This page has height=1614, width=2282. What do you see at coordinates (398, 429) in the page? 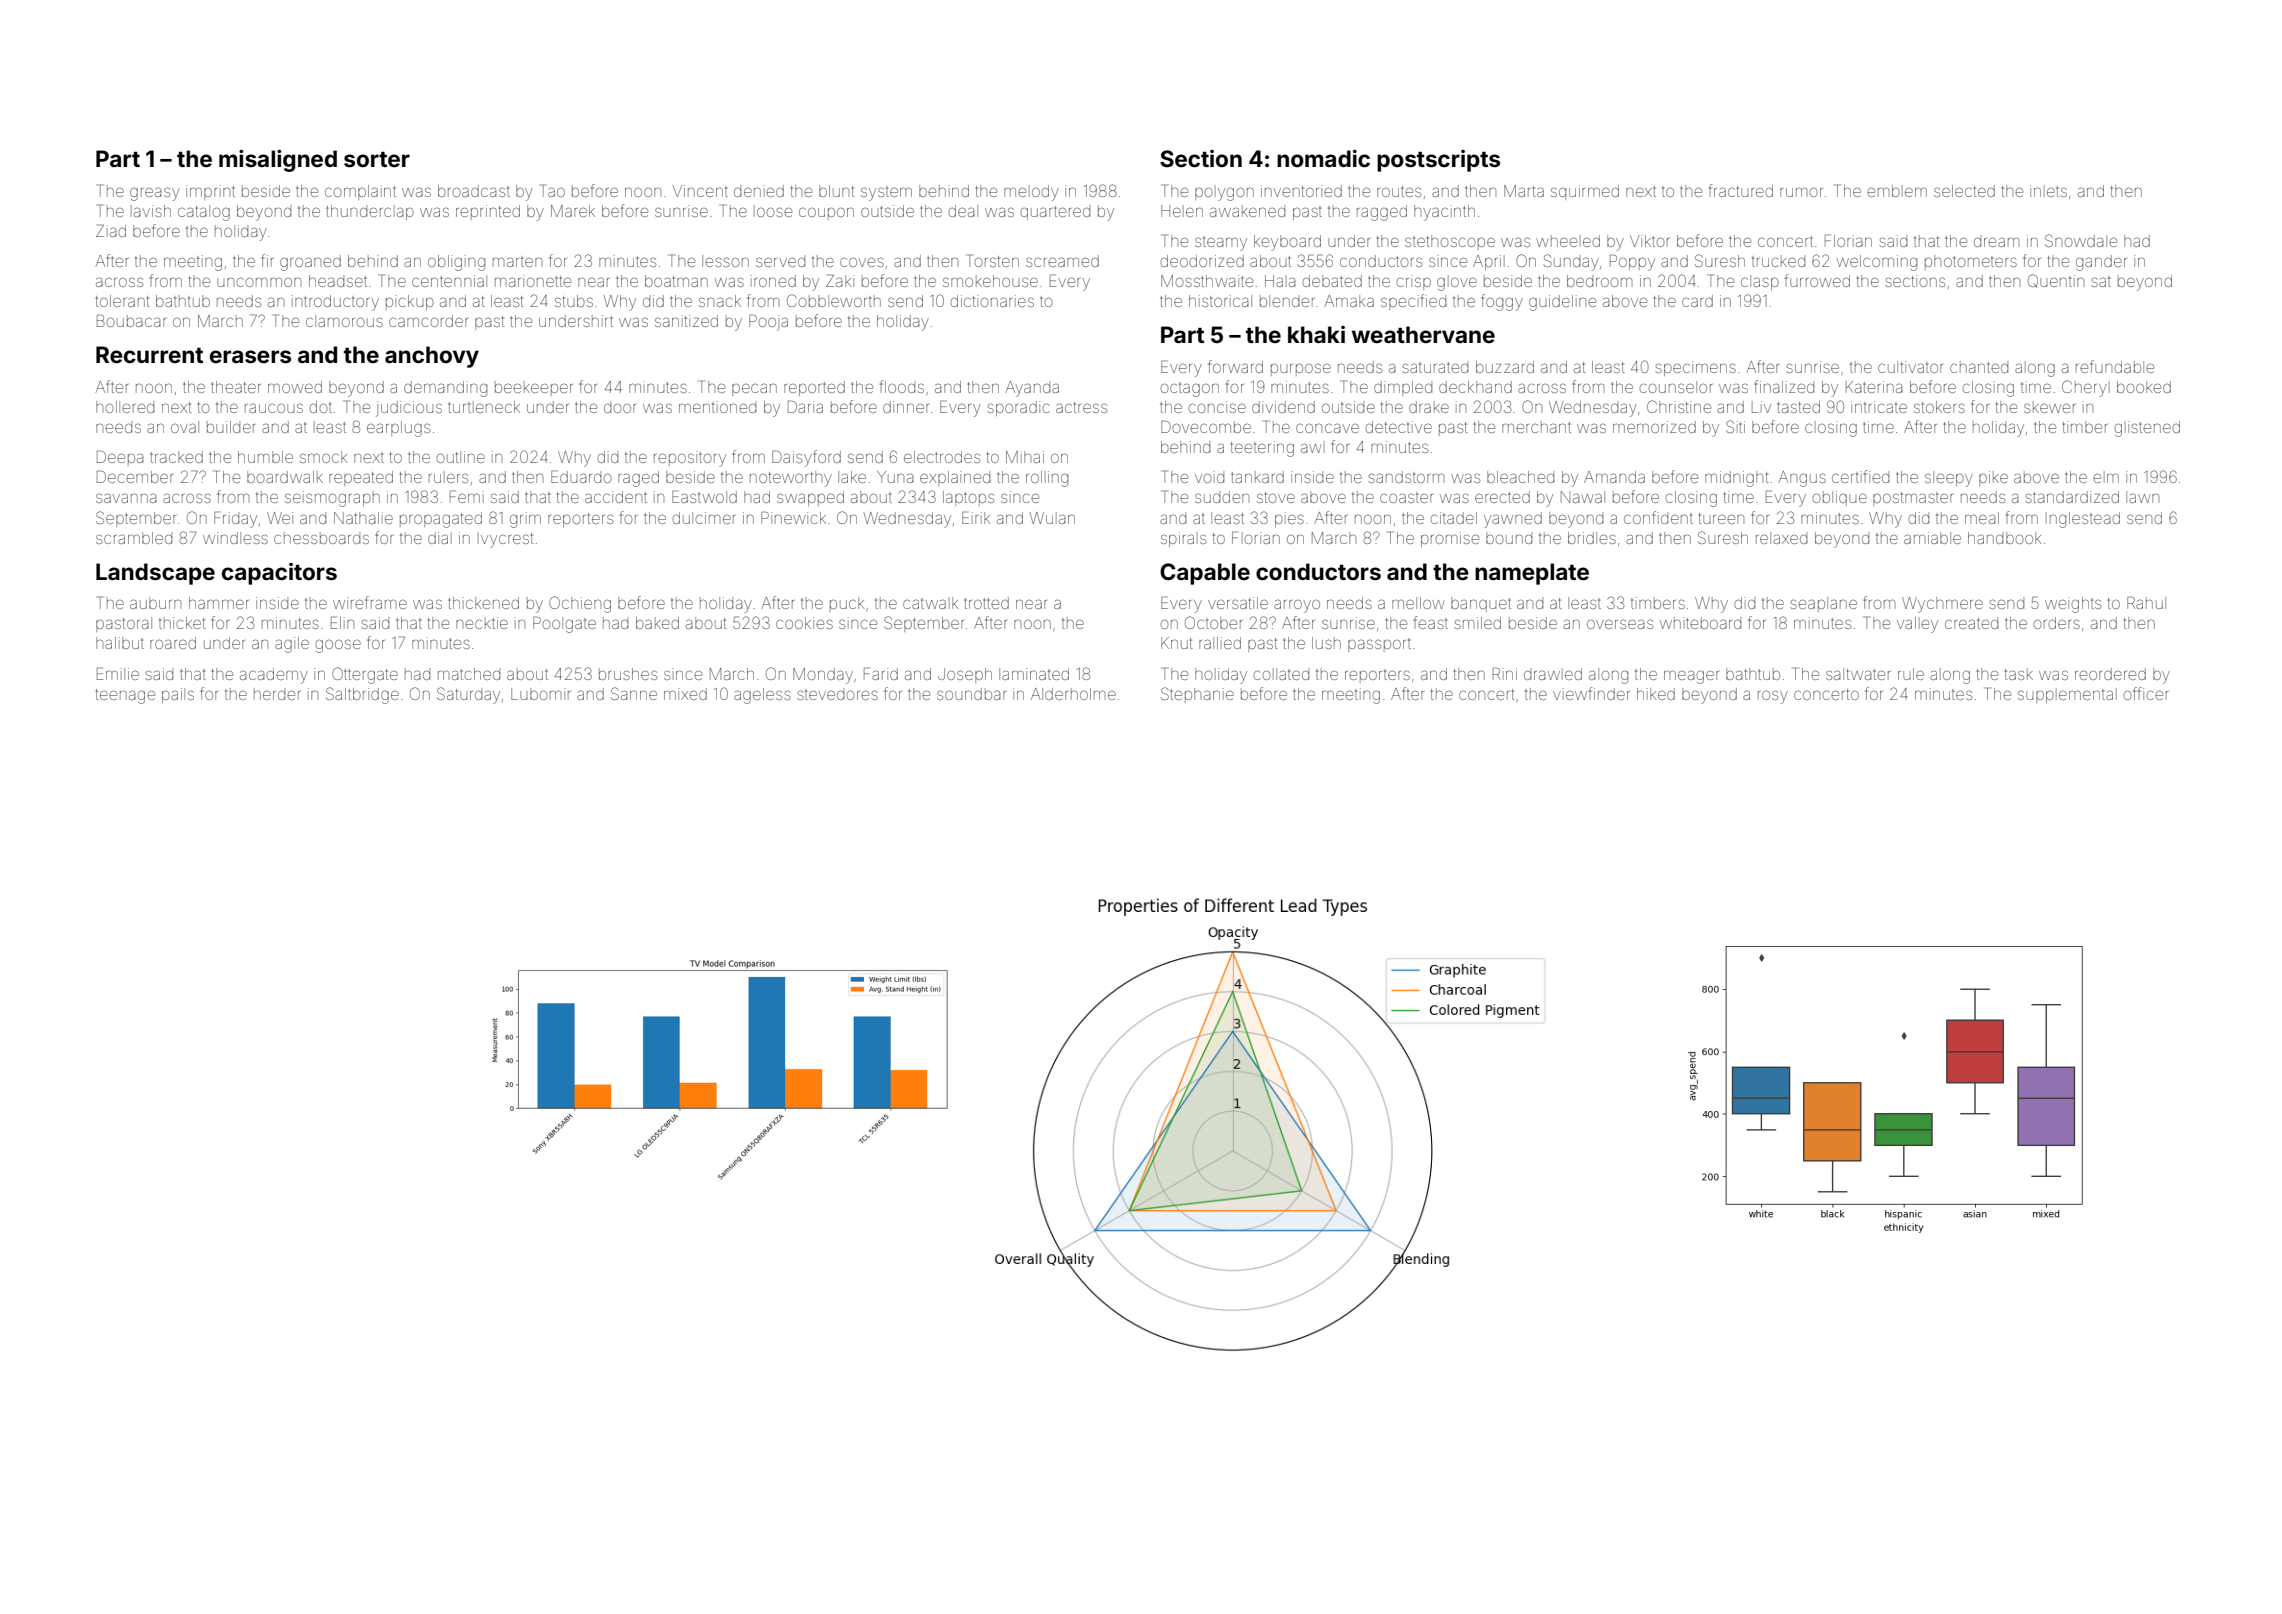
I see `earplugs` at bounding box center [398, 429].
